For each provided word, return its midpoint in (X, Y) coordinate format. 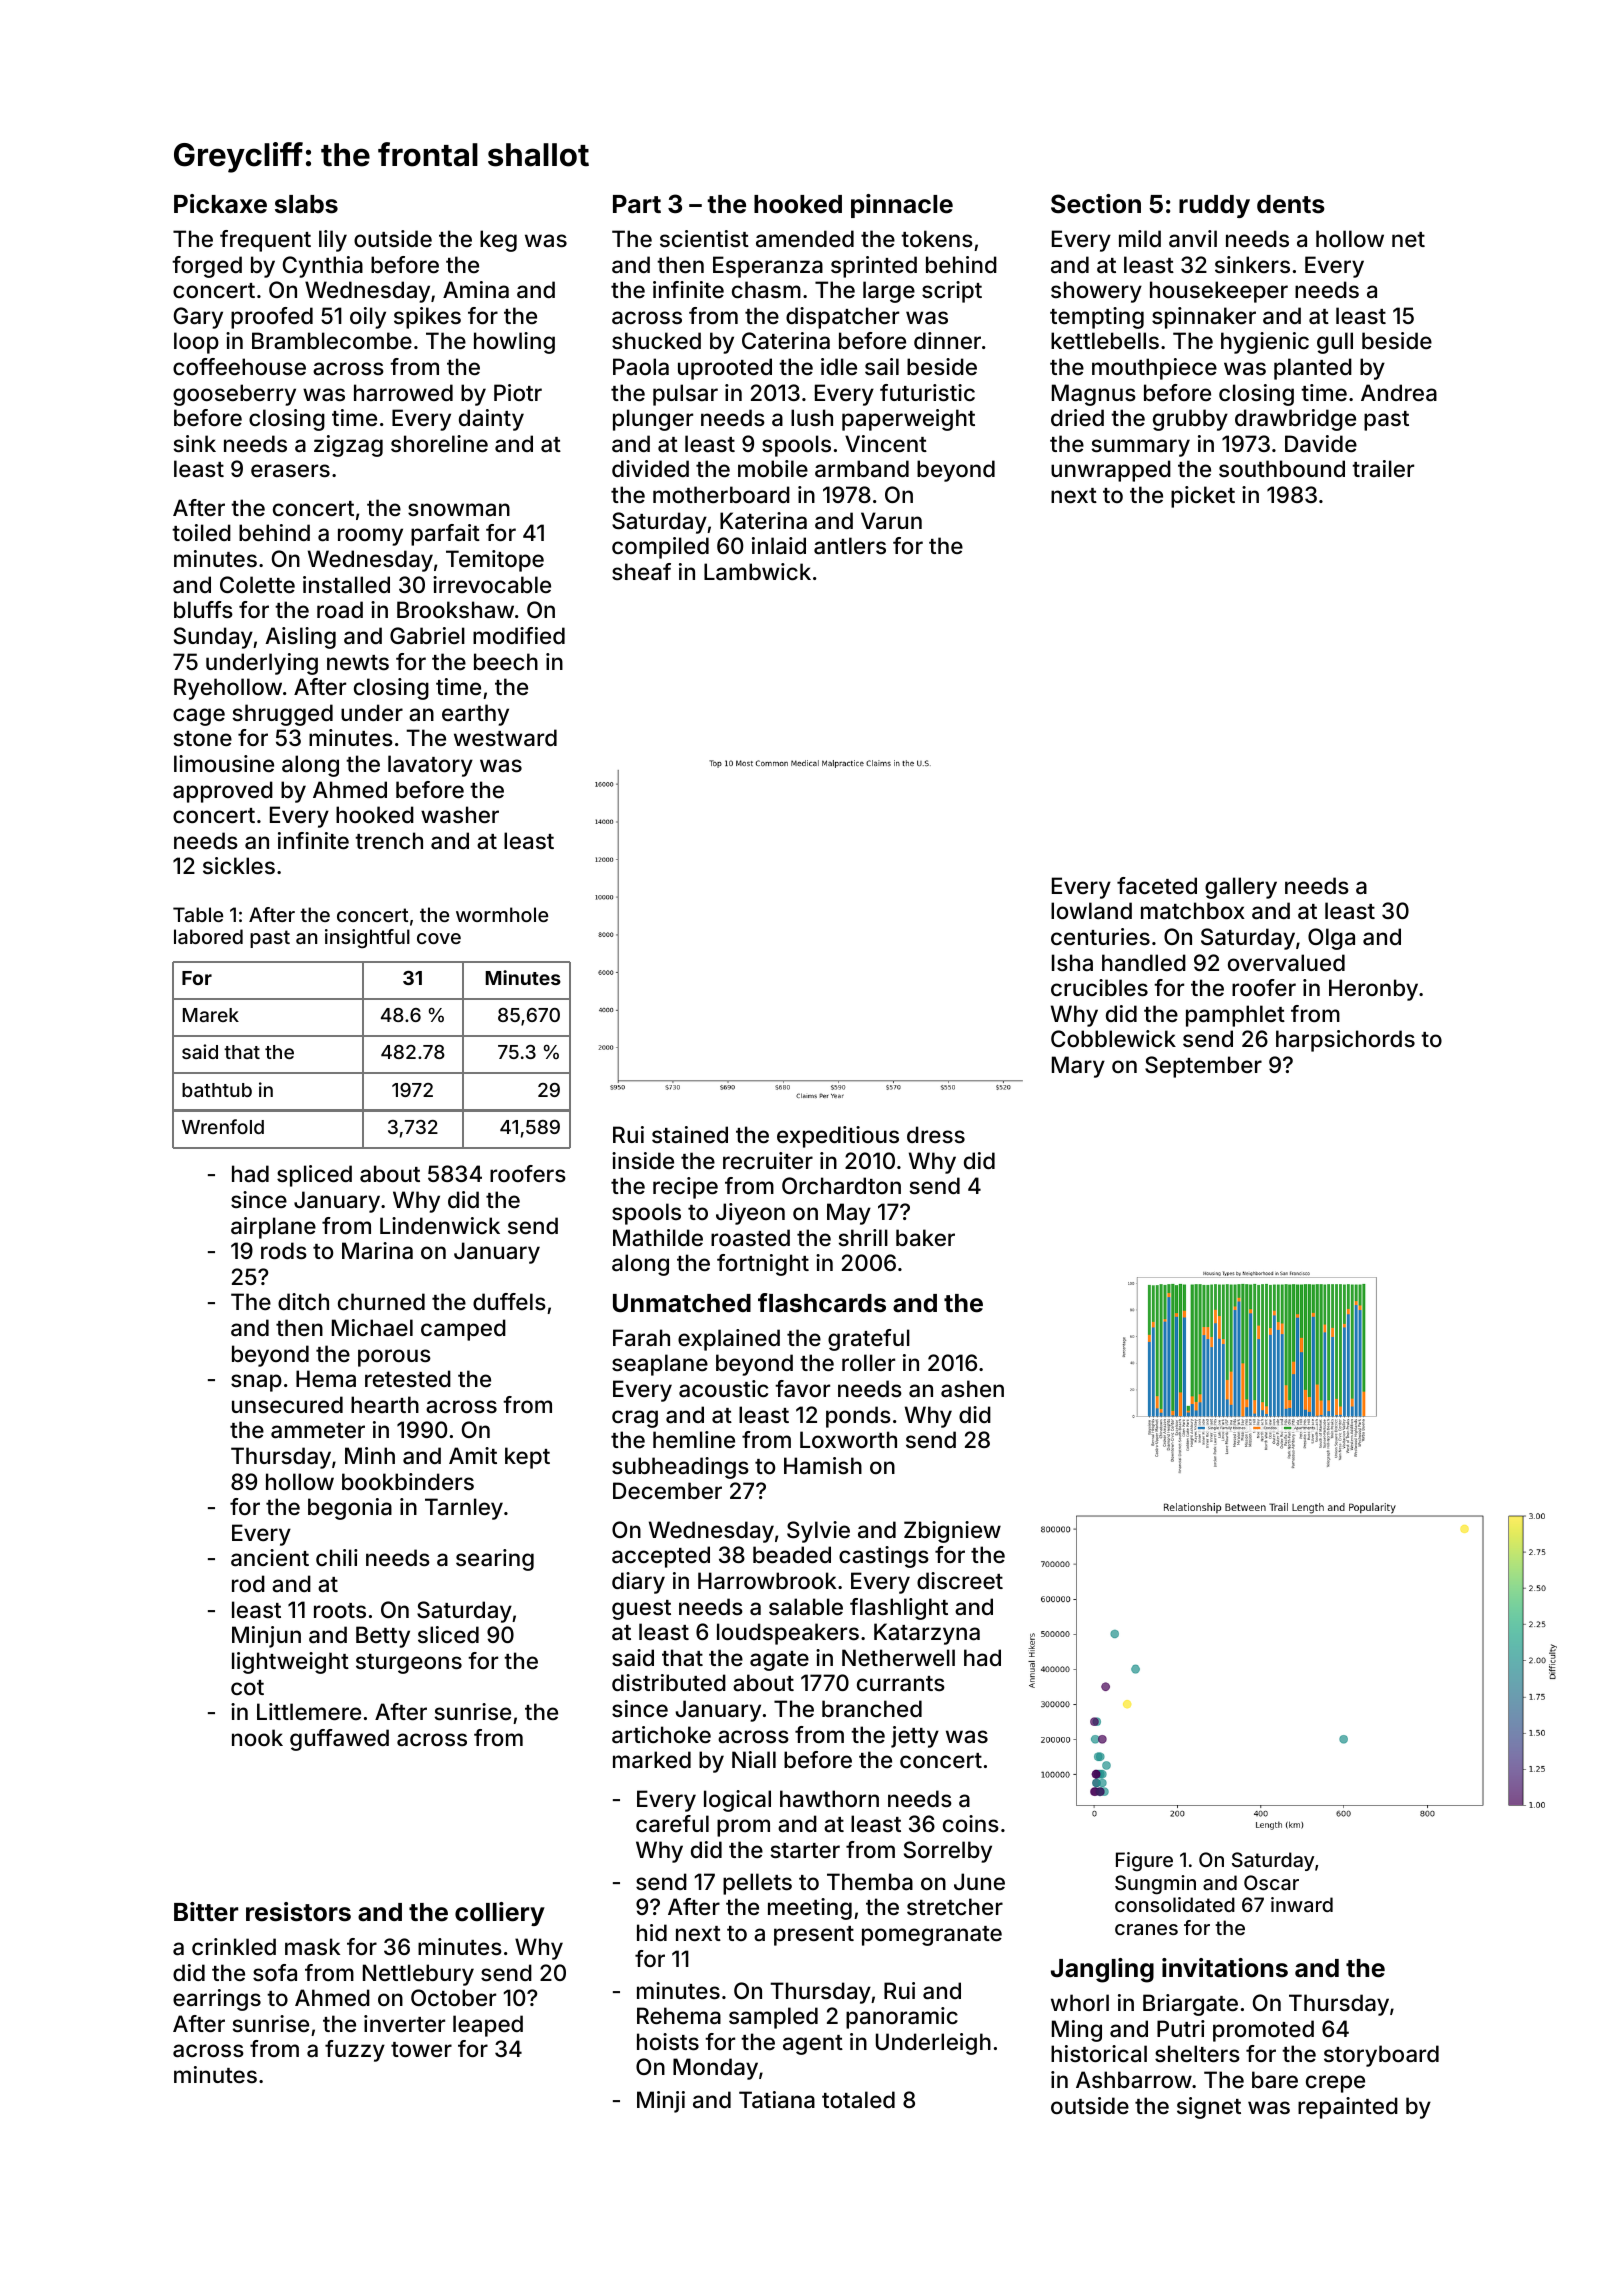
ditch (303, 1301)
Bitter (206, 1912)
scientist (704, 238)
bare (1275, 2080)
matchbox (1193, 911)
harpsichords (1345, 1041)
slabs (306, 204)
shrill (863, 1237)
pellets (757, 1884)
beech (506, 661)
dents (1291, 204)
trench (389, 840)
